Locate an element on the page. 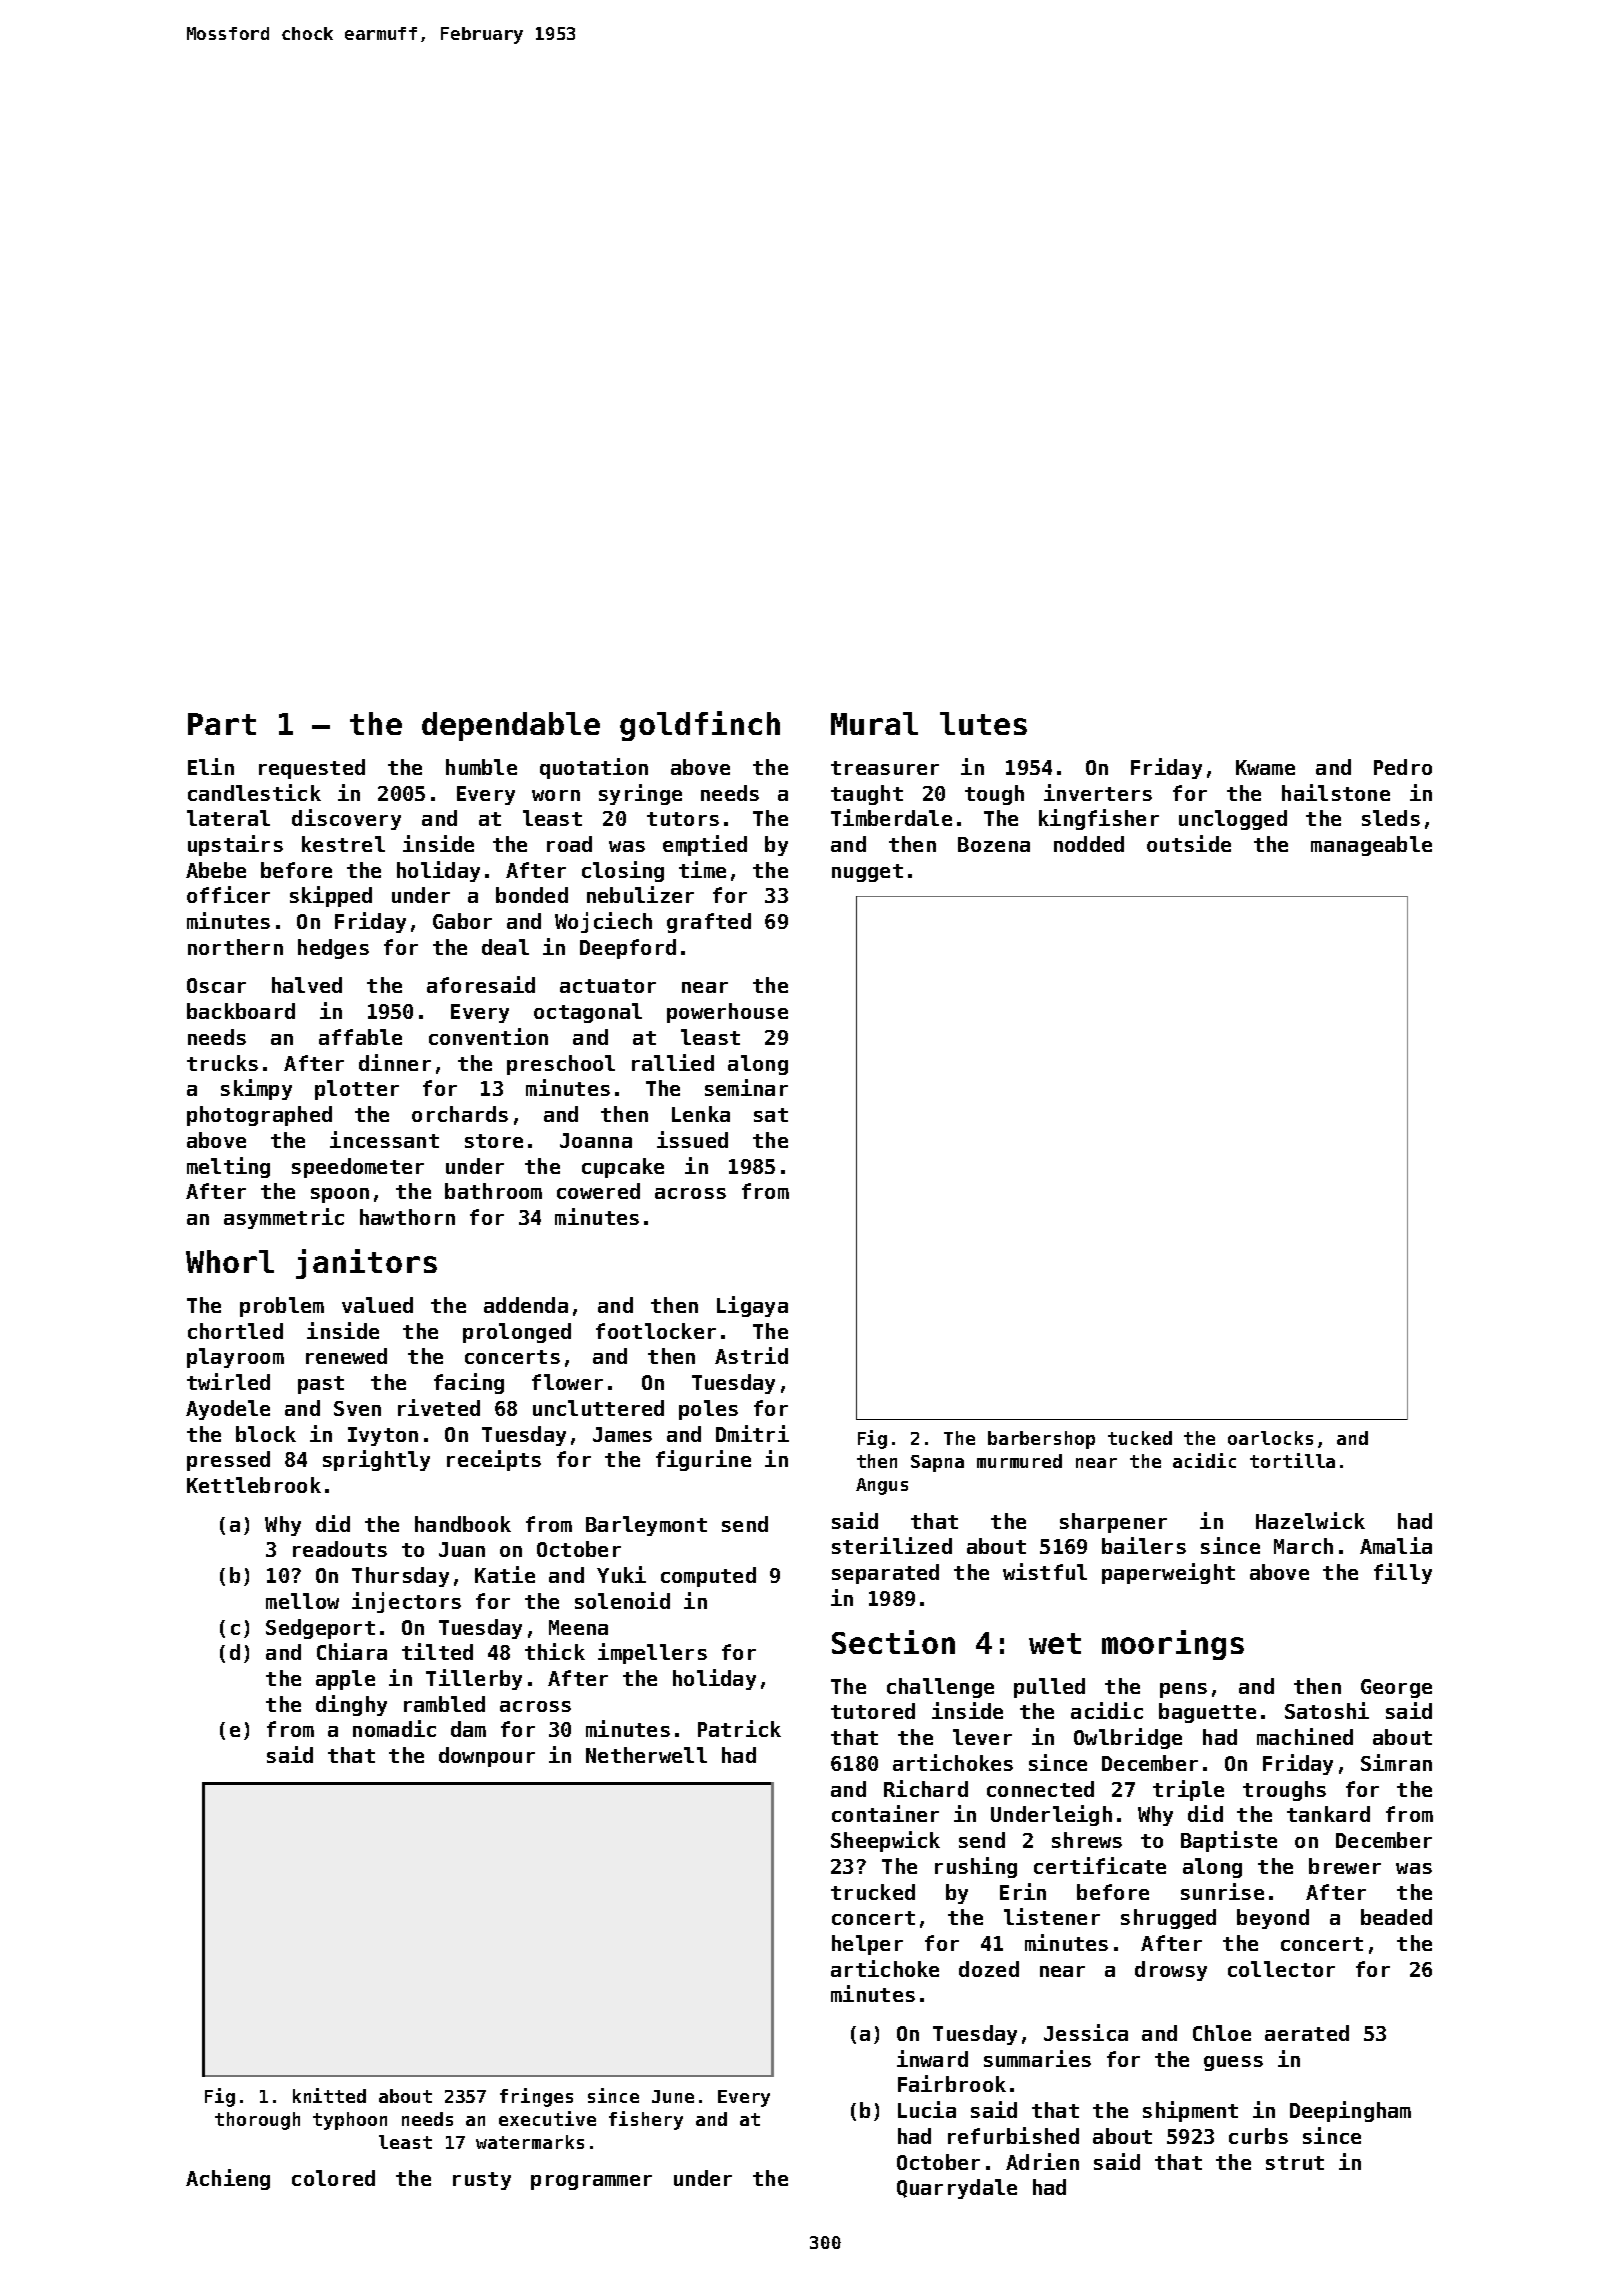 The height and width of the document is (2292, 1620). playroom is located at coordinates (235, 1358).
